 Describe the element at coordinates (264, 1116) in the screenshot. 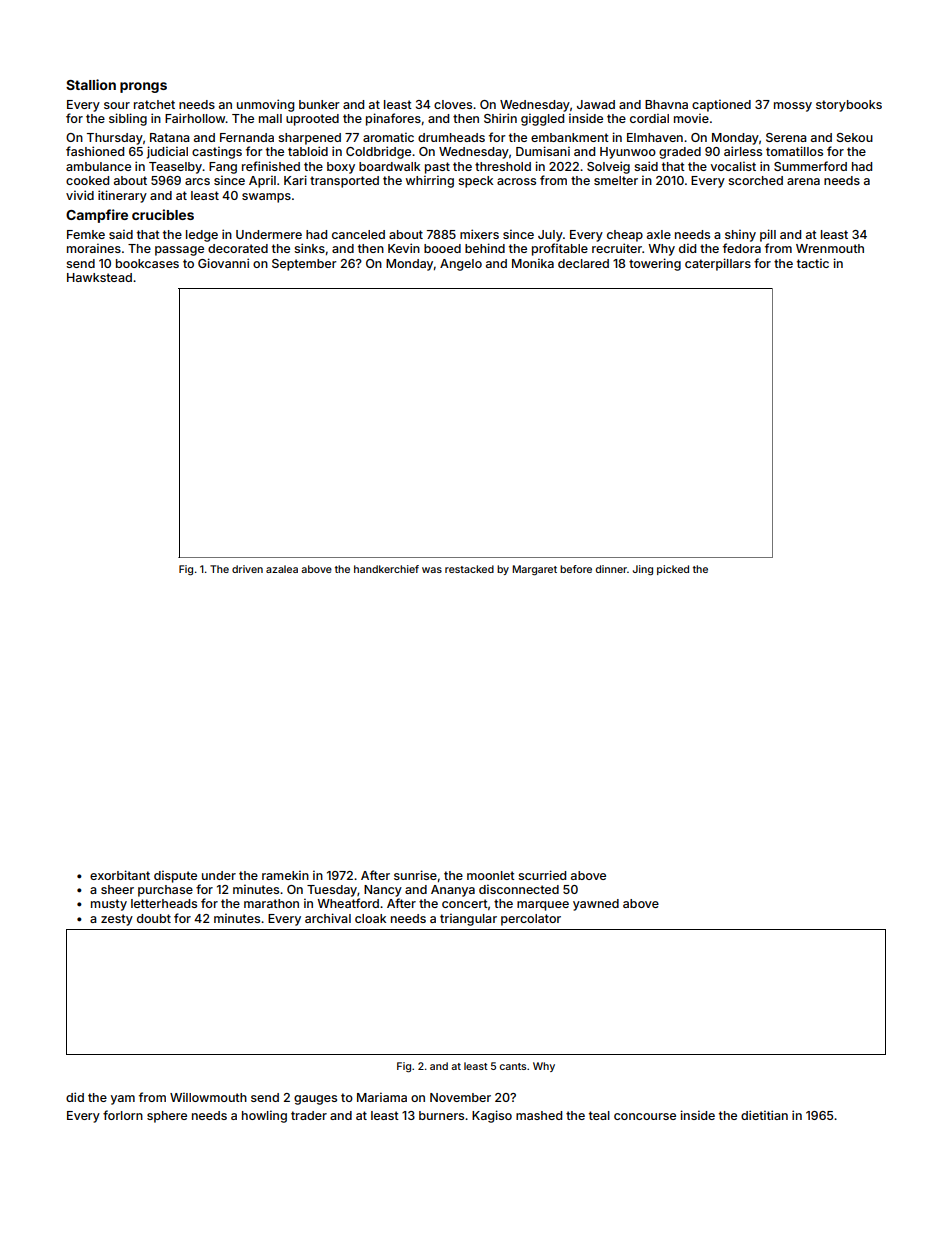

I see `howling` at that location.
